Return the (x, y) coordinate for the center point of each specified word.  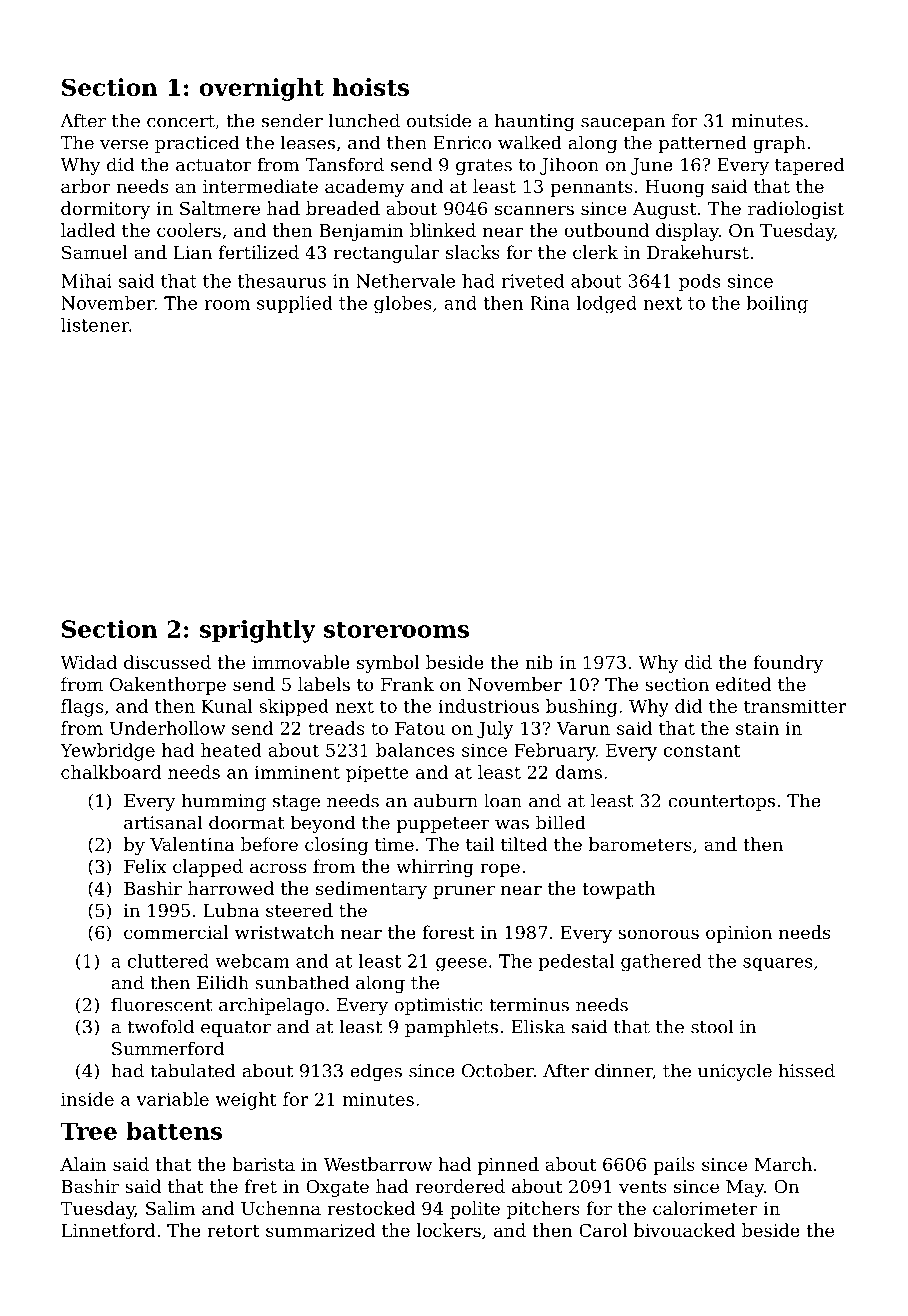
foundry (788, 664)
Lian (193, 252)
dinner (624, 1071)
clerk (595, 252)
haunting (535, 122)
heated (231, 750)
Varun (583, 728)
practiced (197, 144)
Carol (603, 1230)
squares (778, 964)
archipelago (271, 1006)
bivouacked (685, 1230)
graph (779, 144)
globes (403, 304)
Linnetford (108, 1230)
